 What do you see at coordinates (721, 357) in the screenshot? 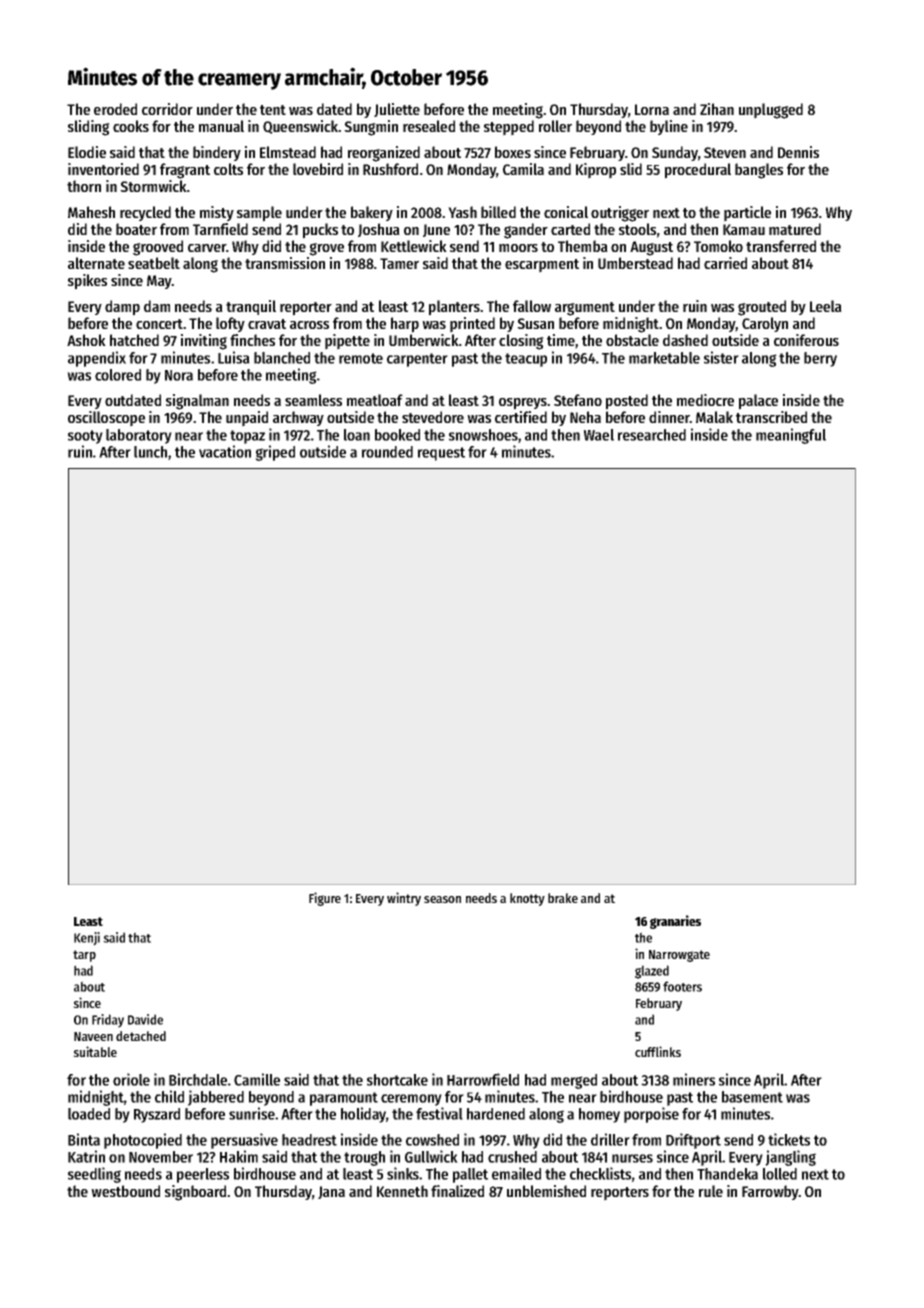
I see `sister` at bounding box center [721, 357].
